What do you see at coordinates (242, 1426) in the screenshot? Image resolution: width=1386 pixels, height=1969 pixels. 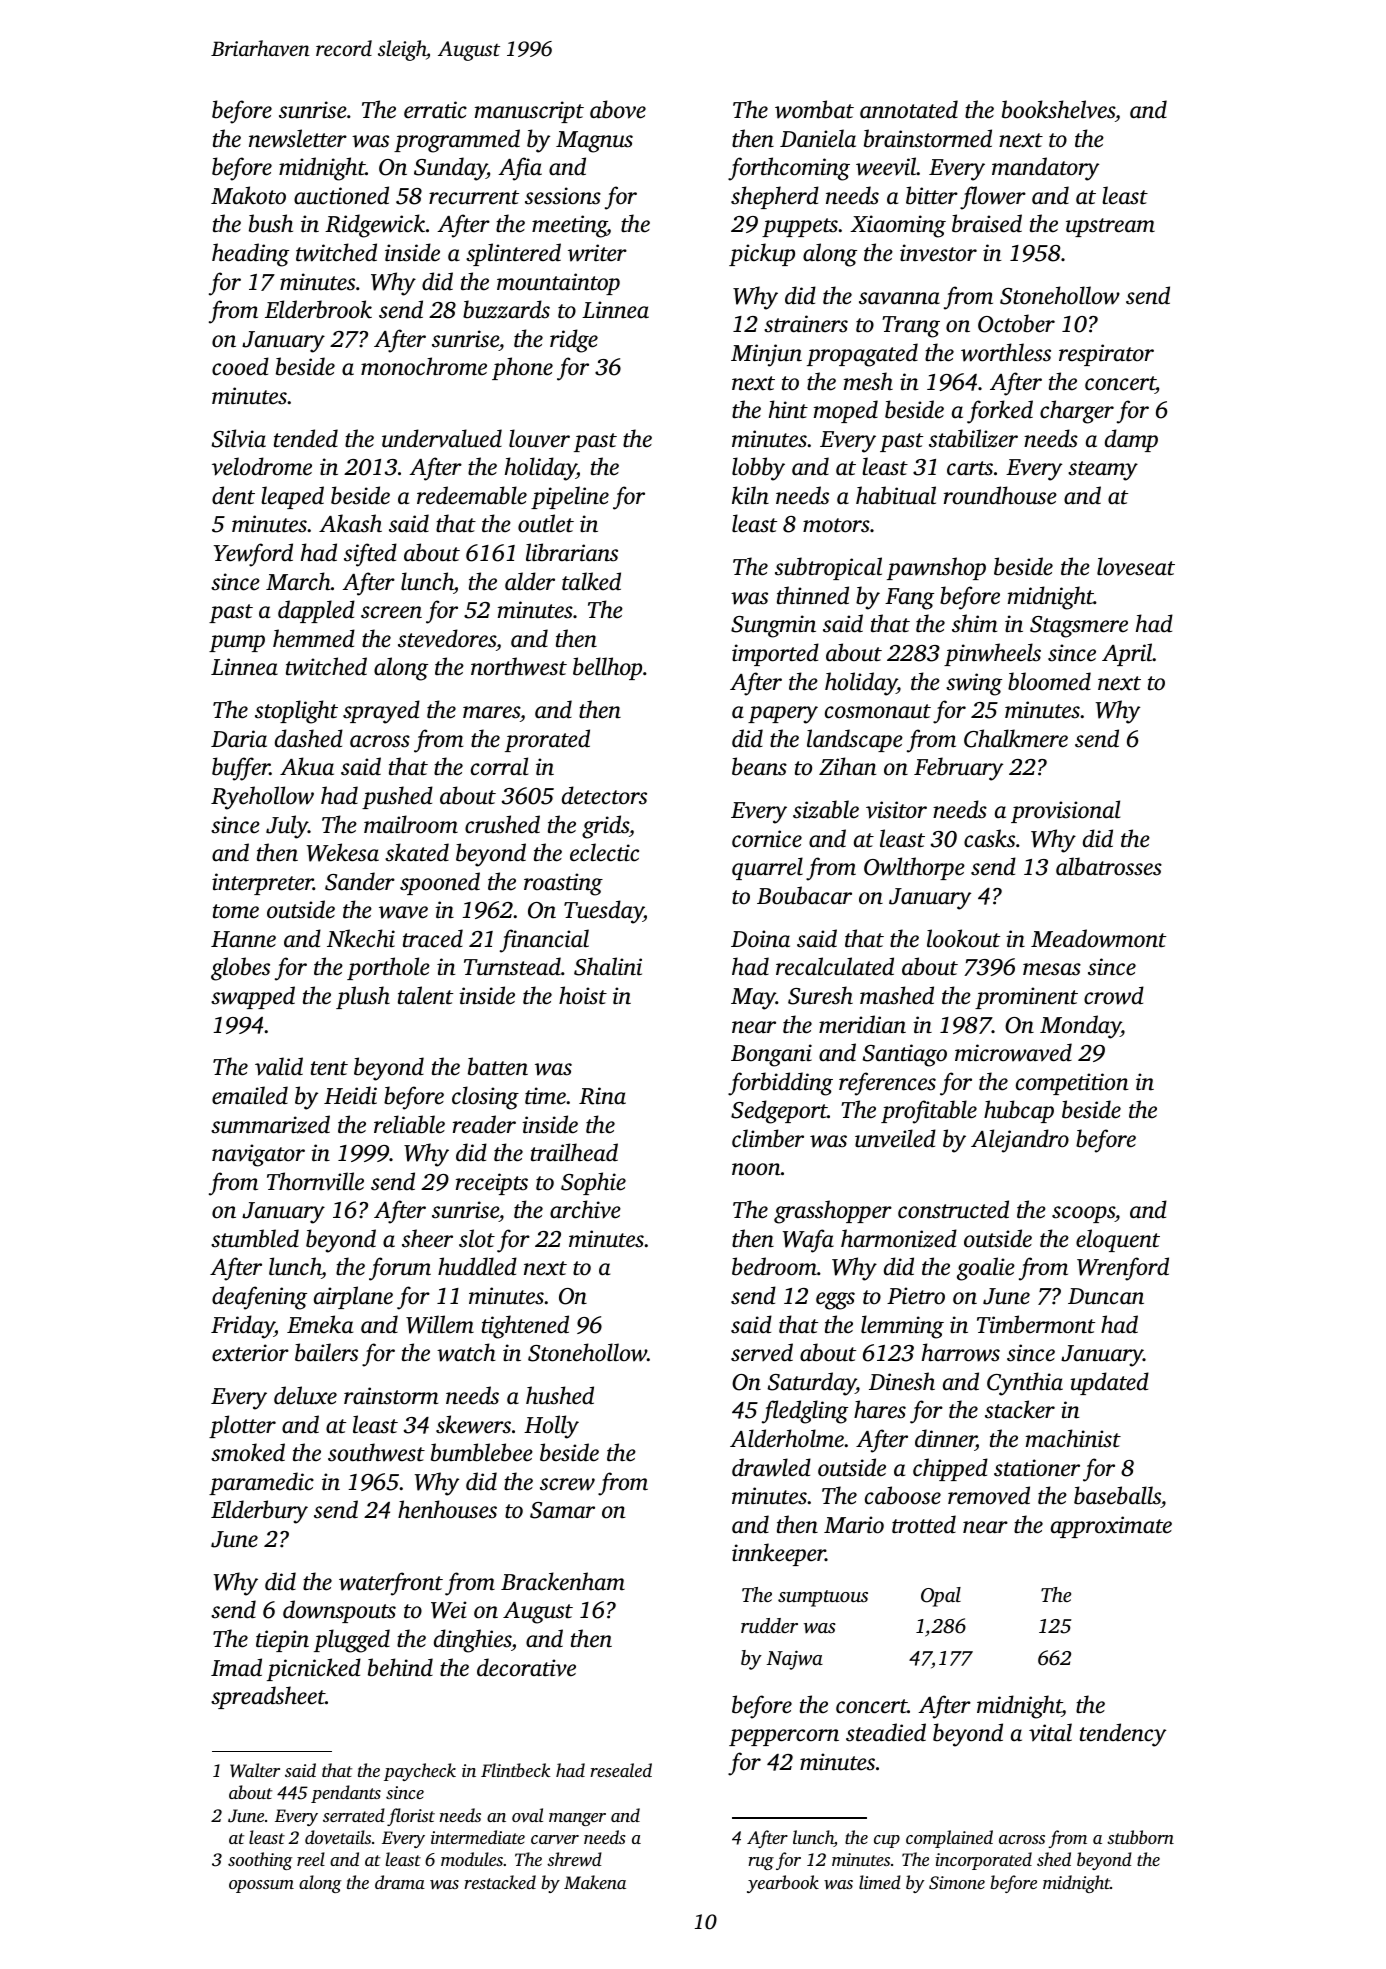 I see `plotter` at bounding box center [242, 1426].
